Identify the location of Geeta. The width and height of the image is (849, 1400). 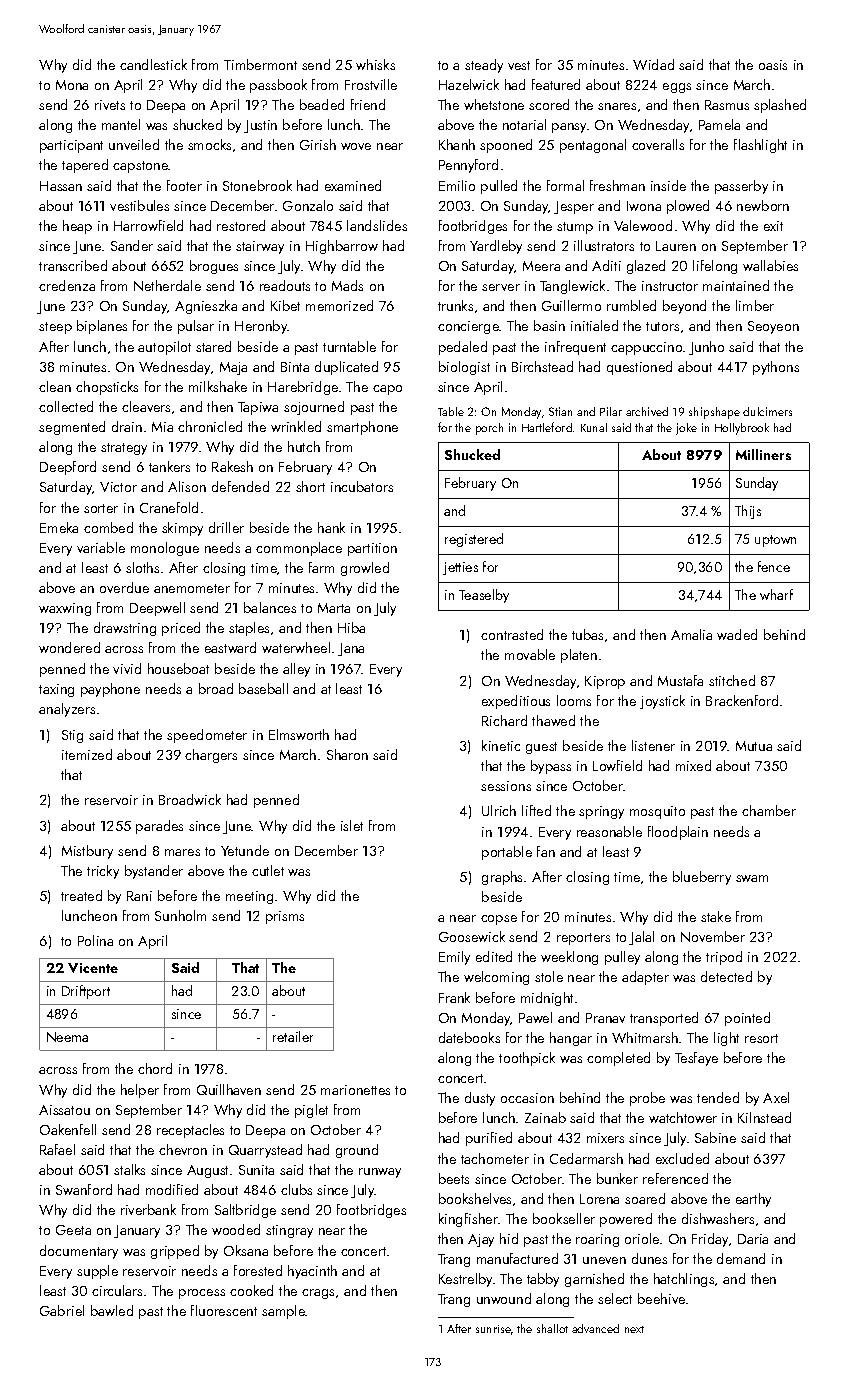
(73, 1230).
